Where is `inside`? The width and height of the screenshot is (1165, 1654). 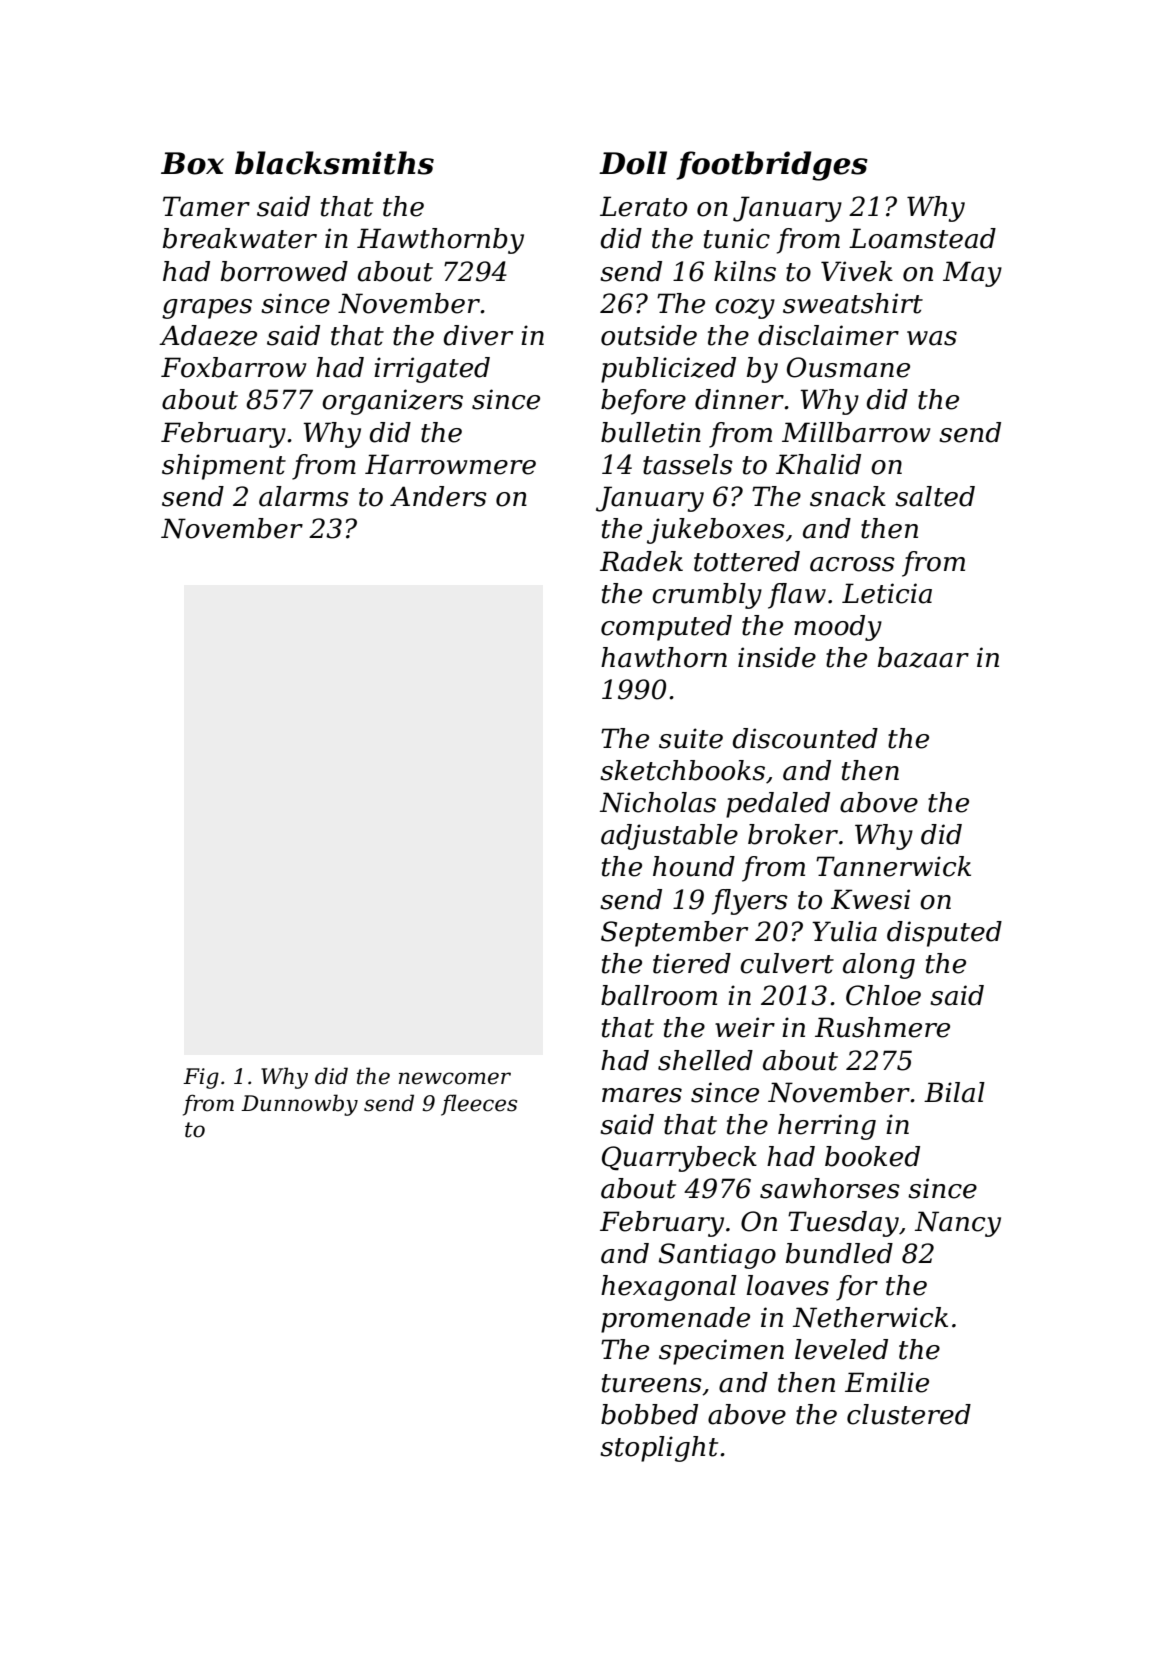 inside is located at coordinates (777, 657).
